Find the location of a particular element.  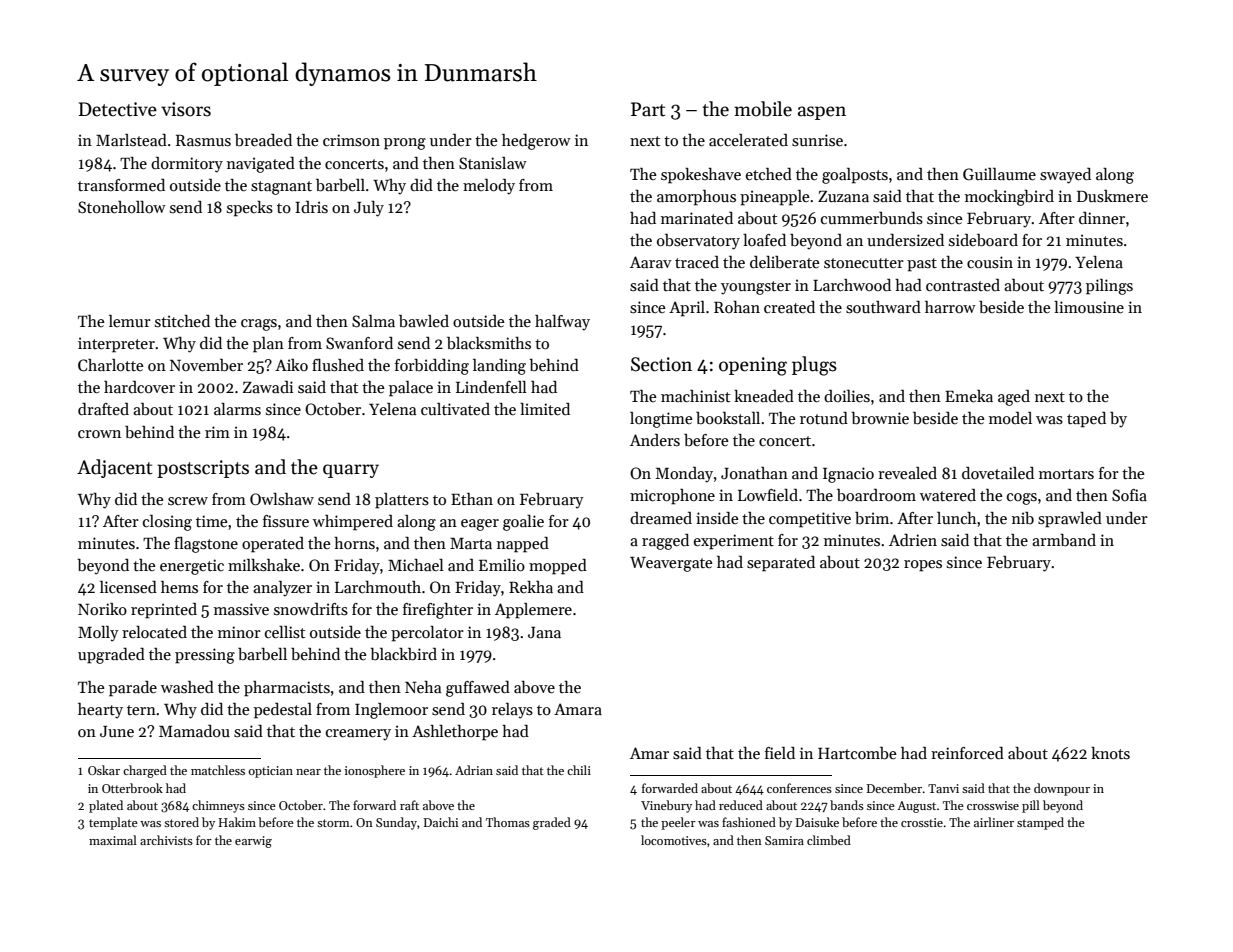

dinner is located at coordinates (1102, 218).
